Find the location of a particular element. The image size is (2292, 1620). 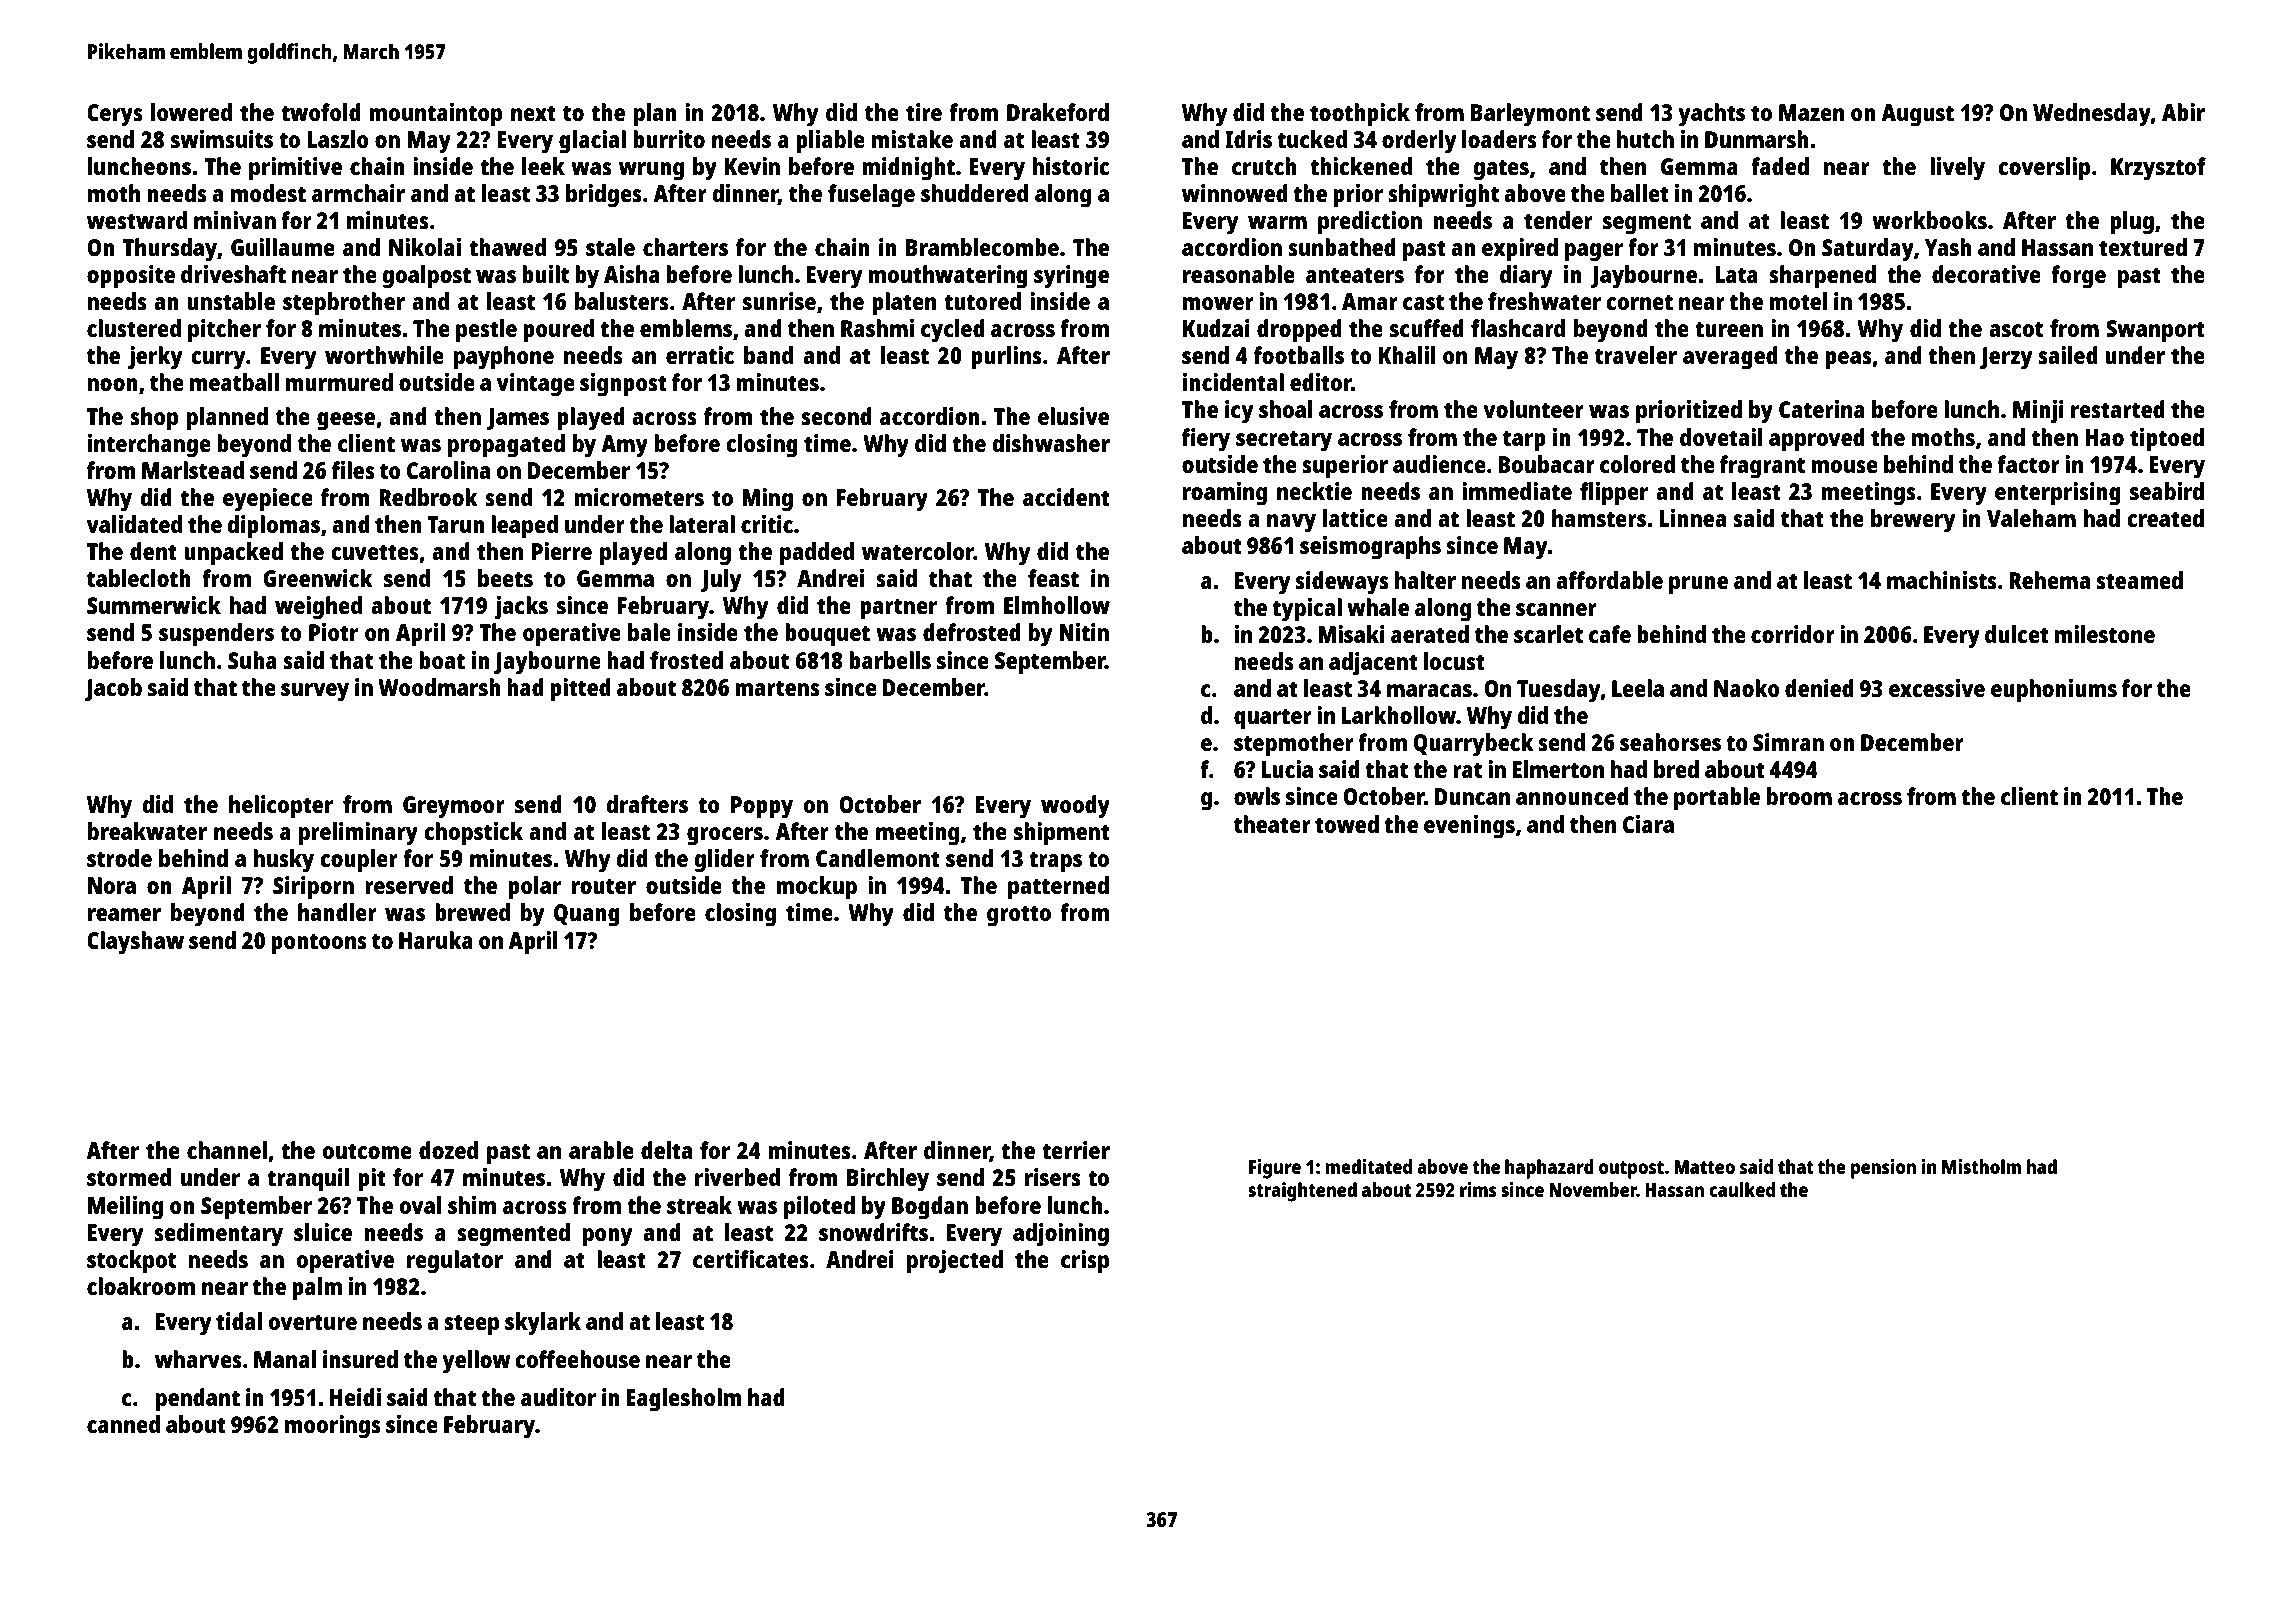

euphoniums is located at coordinates (2054, 691).
